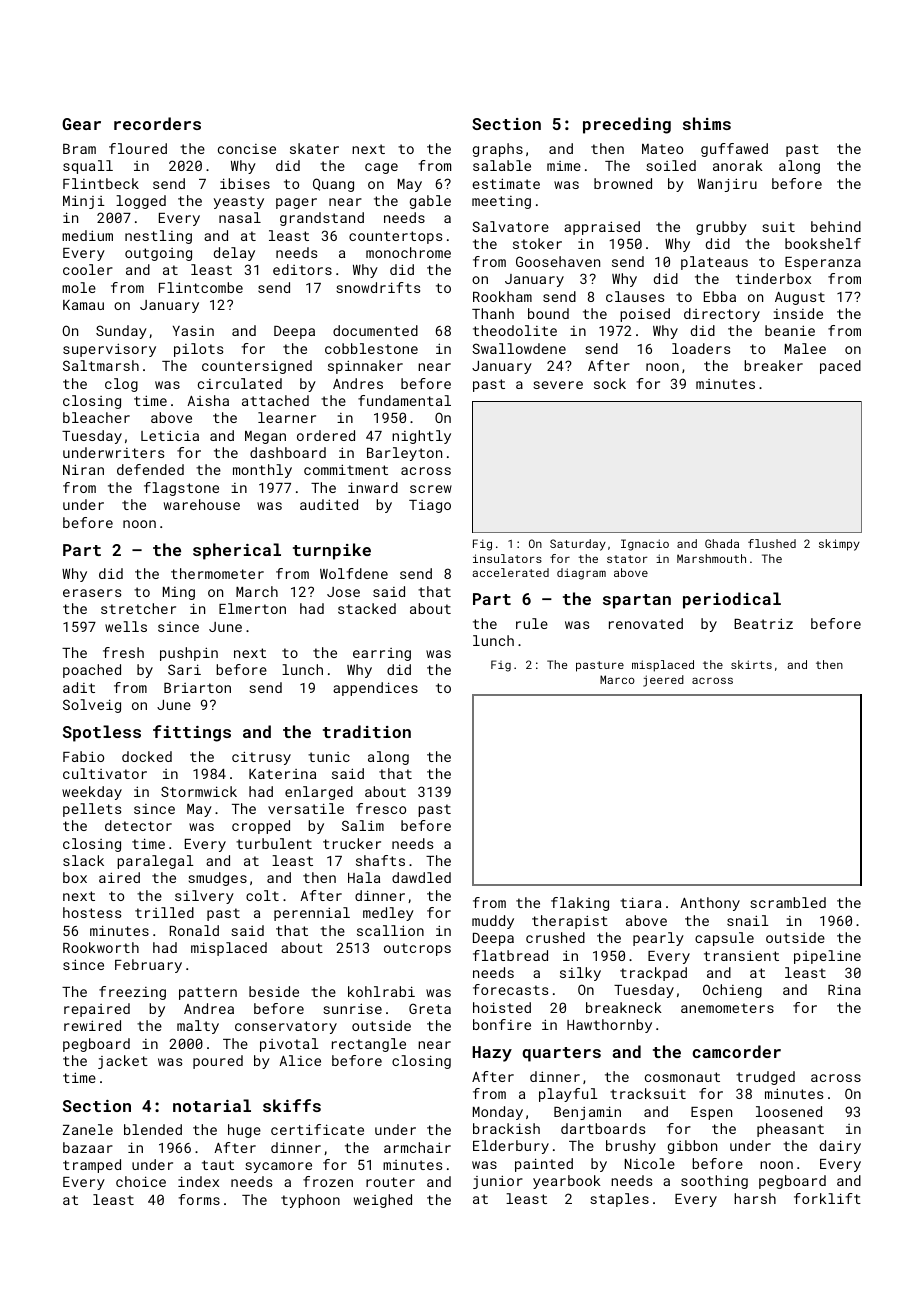  Describe the element at coordinates (147, 756) in the page. I see `docked` at that location.
